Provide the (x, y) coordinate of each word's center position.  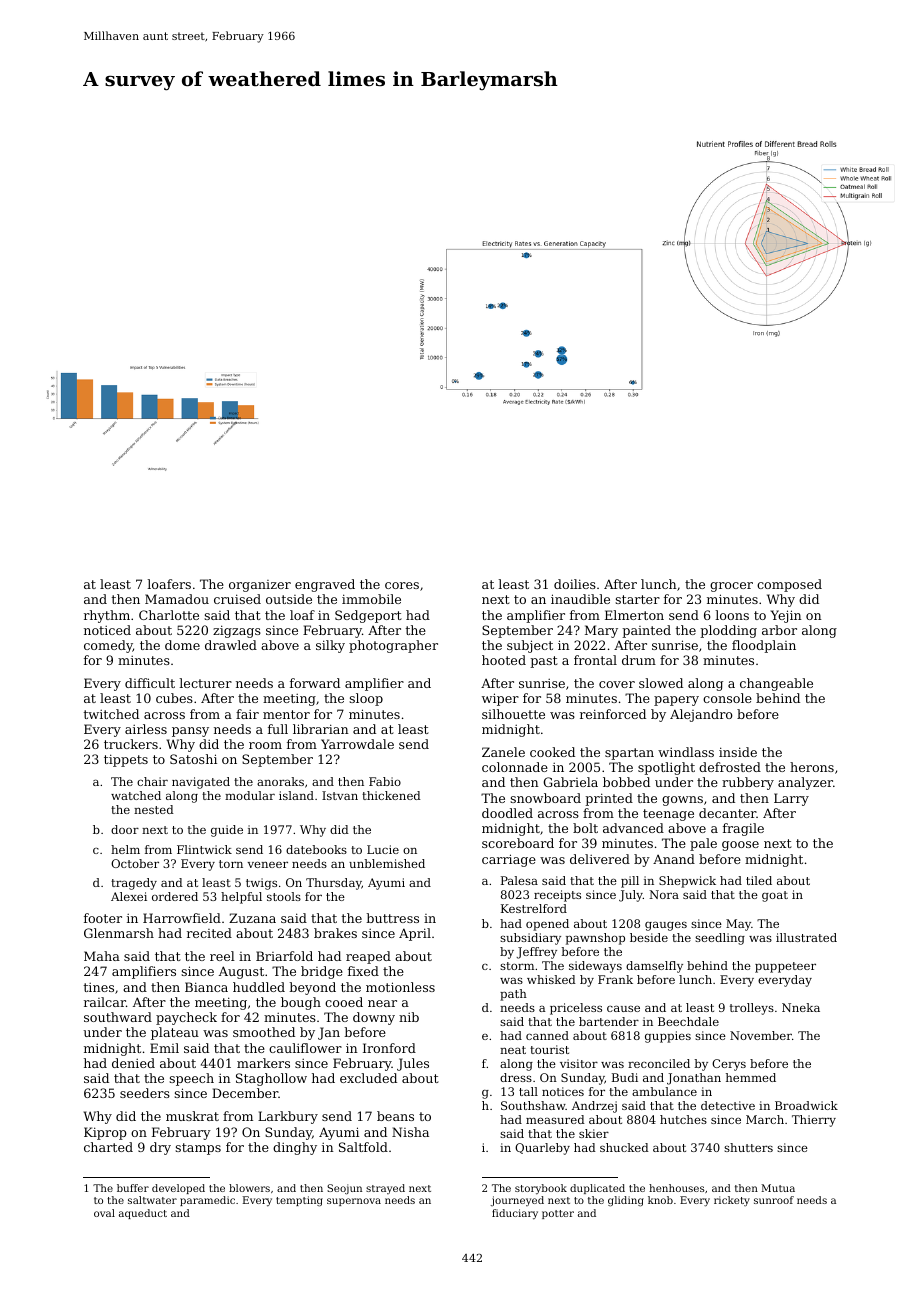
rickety (732, 1201)
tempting (299, 1201)
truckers (131, 744)
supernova (354, 1202)
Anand (674, 859)
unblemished (387, 863)
